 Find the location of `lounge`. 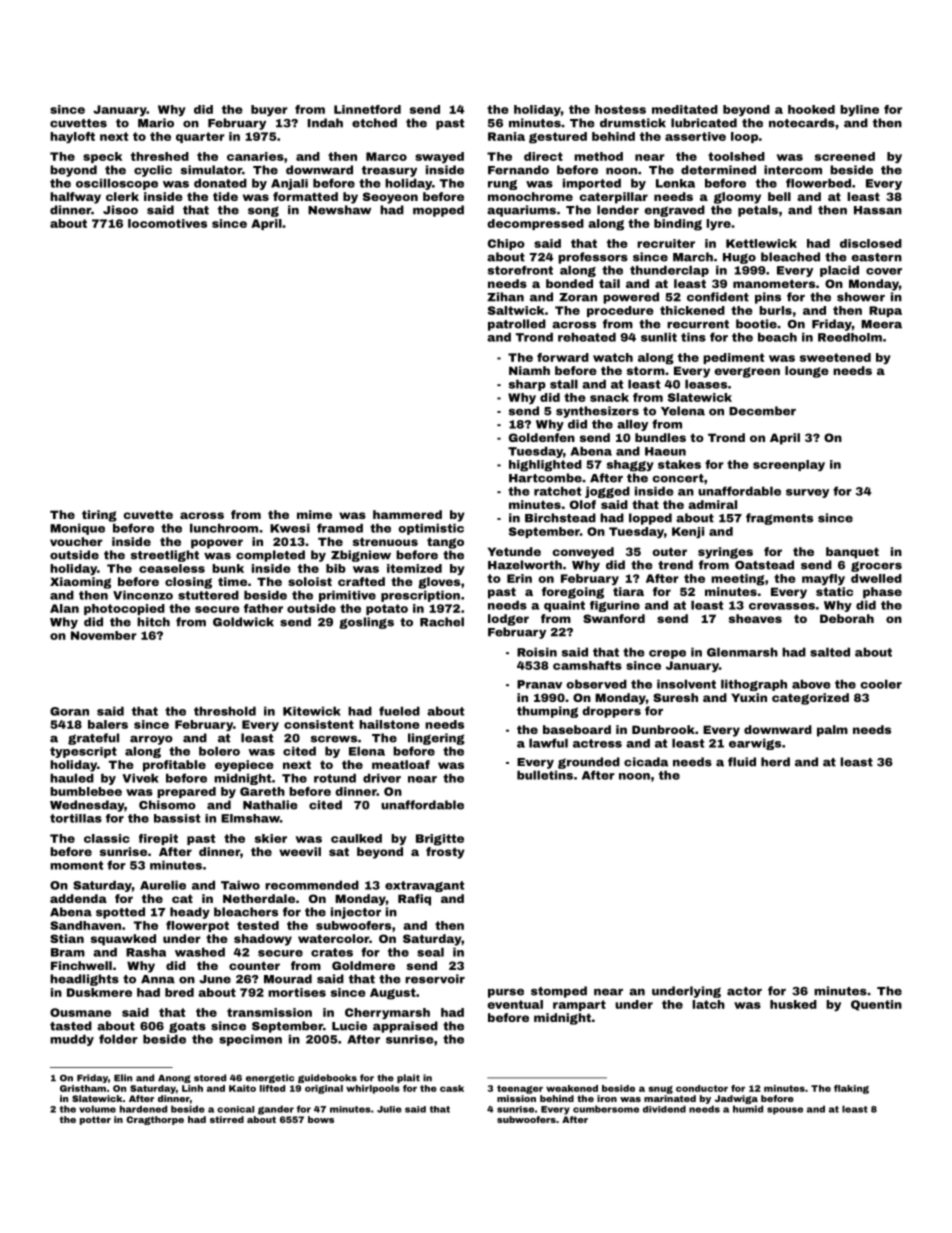

lounge is located at coordinates (807, 372).
